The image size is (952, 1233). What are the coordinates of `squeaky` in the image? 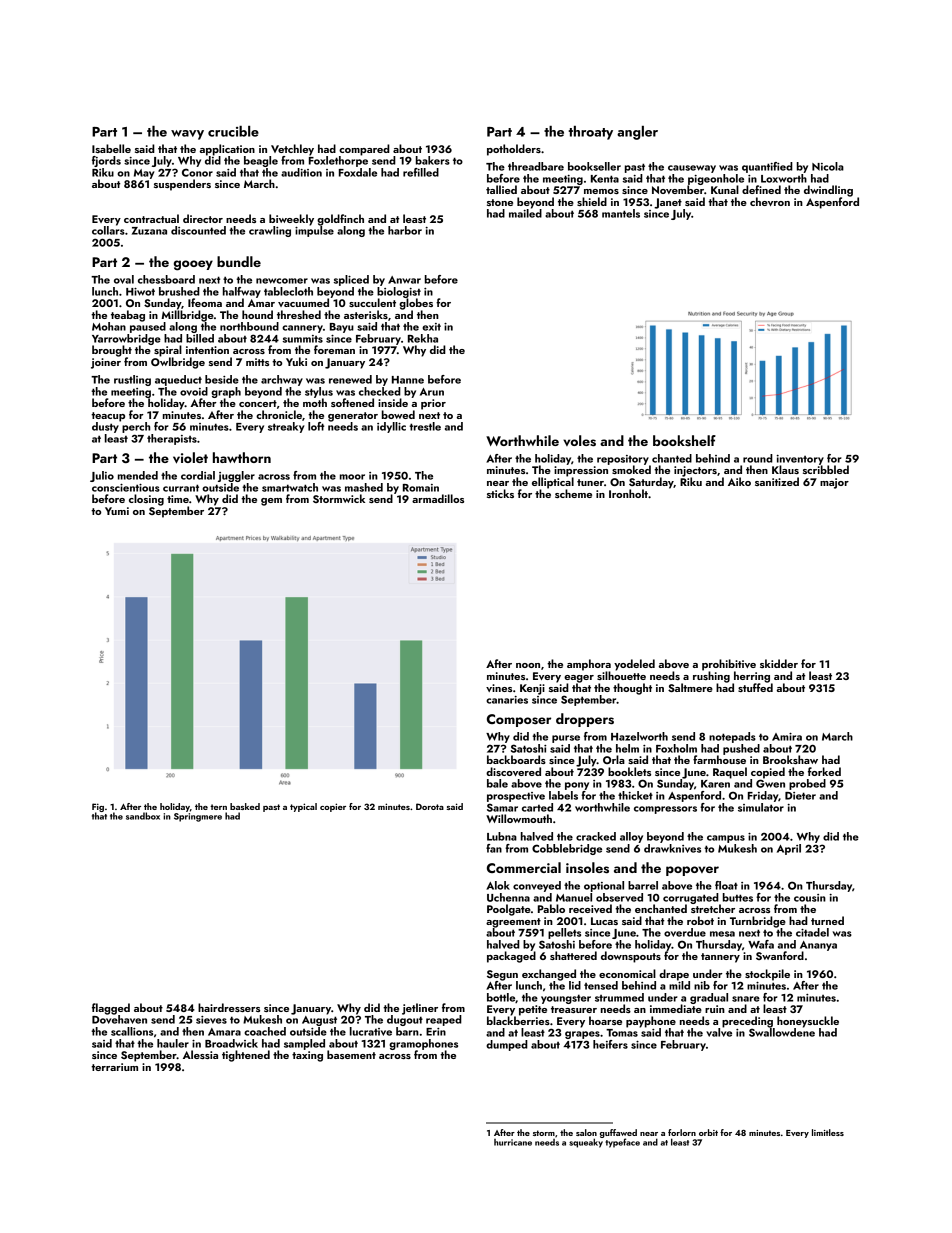 It's located at (586, 1143).
